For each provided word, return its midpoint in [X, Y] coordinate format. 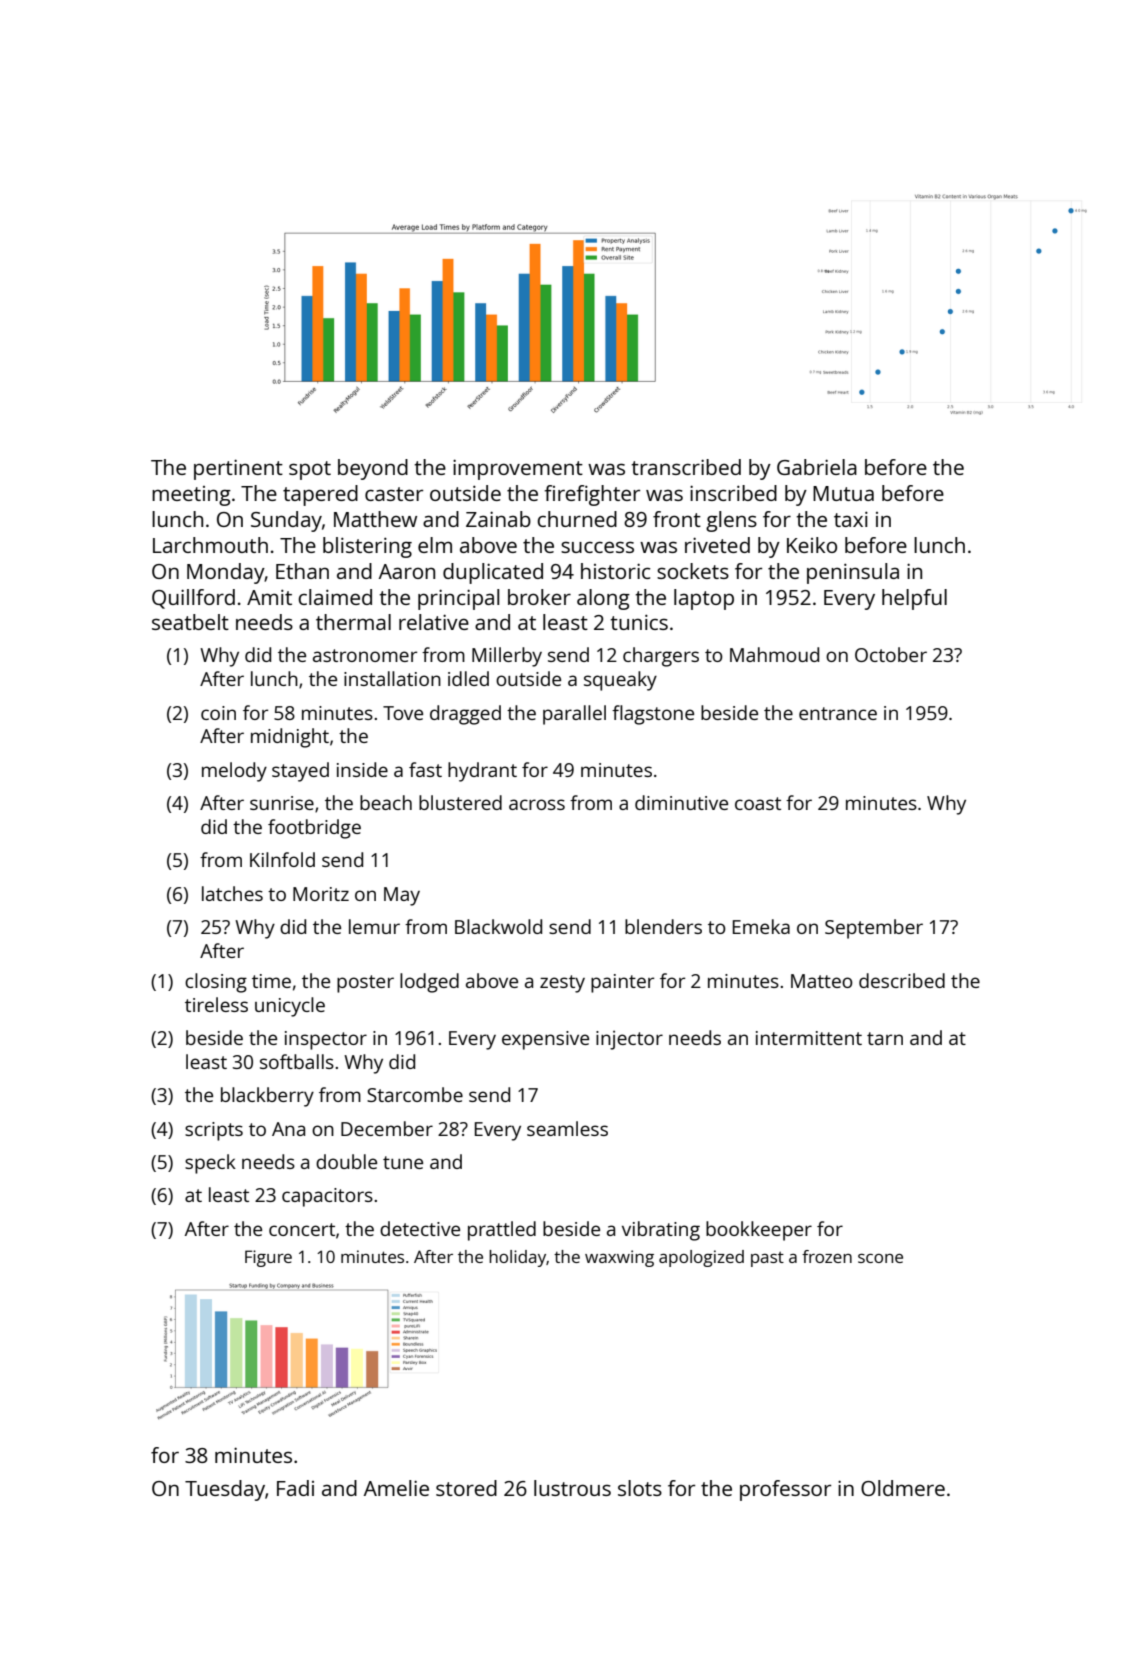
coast [758, 803]
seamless [567, 1128]
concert [302, 1229]
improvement [518, 469]
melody [234, 772]
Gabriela [817, 467]
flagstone [653, 715]
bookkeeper [759, 1231]
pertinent [238, 469]
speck [210, 1164]
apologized [701, 1258]
